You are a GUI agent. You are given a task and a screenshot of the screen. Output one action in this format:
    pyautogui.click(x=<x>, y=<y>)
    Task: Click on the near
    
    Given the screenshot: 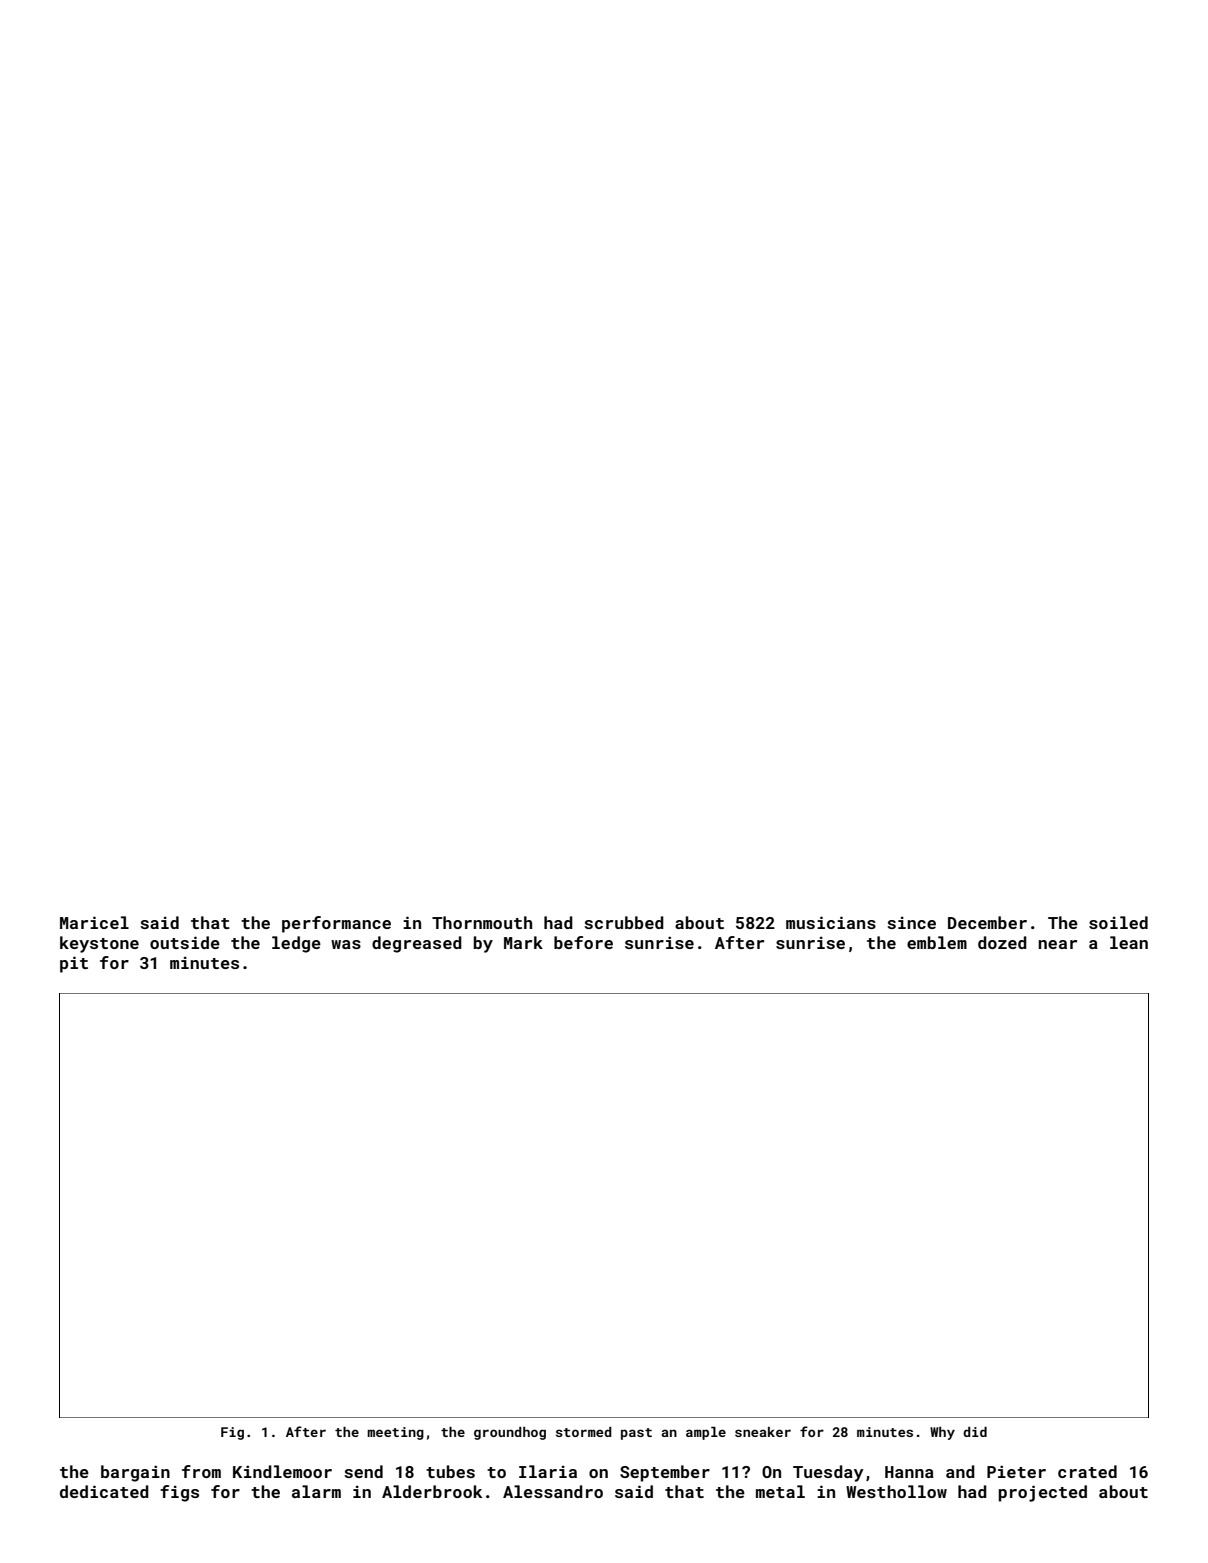 What is the action you would take?
    pyautogui.click(x=1057, y=944)
